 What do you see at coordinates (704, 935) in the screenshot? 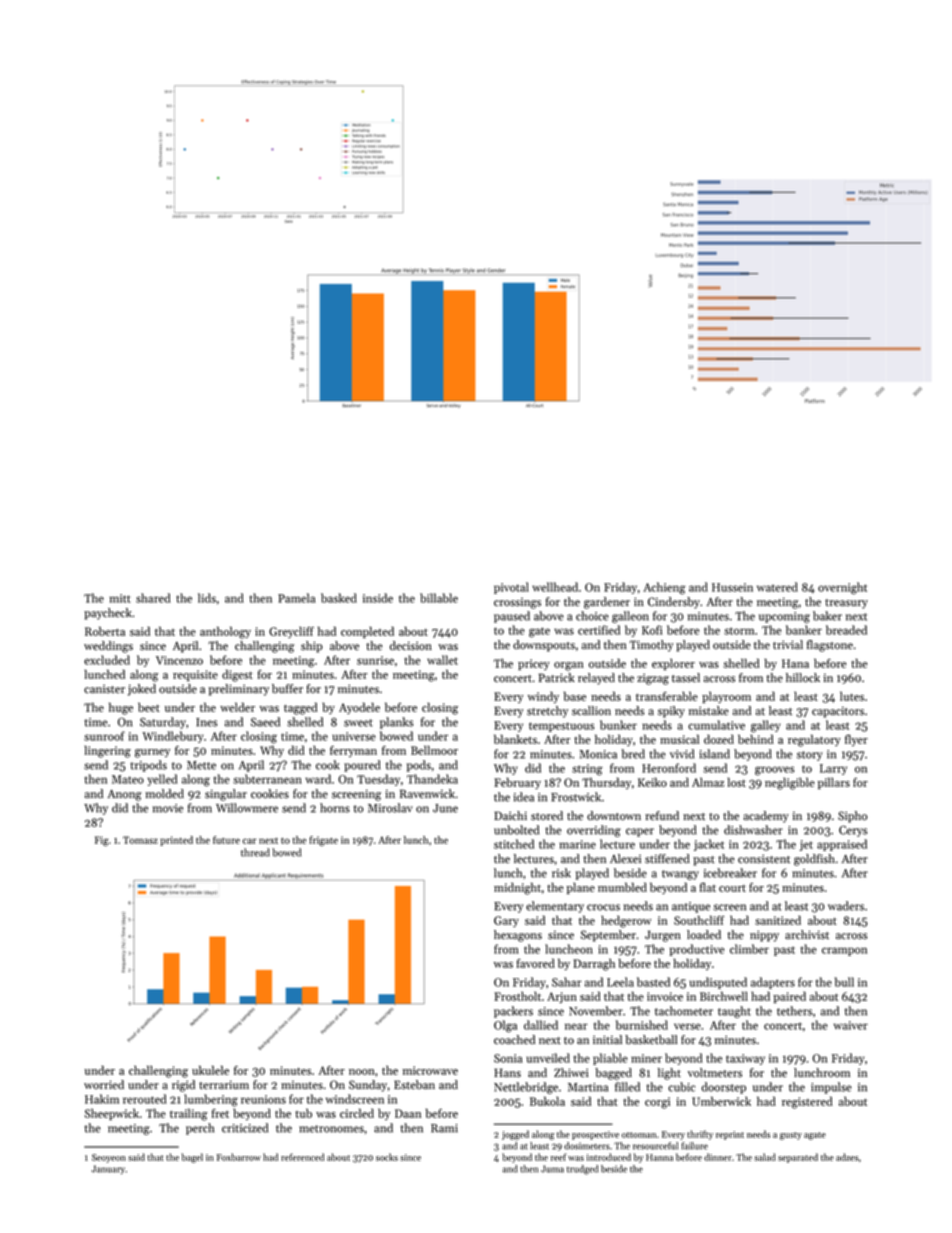
I see `loaded` at bounding box center [704, 935].
